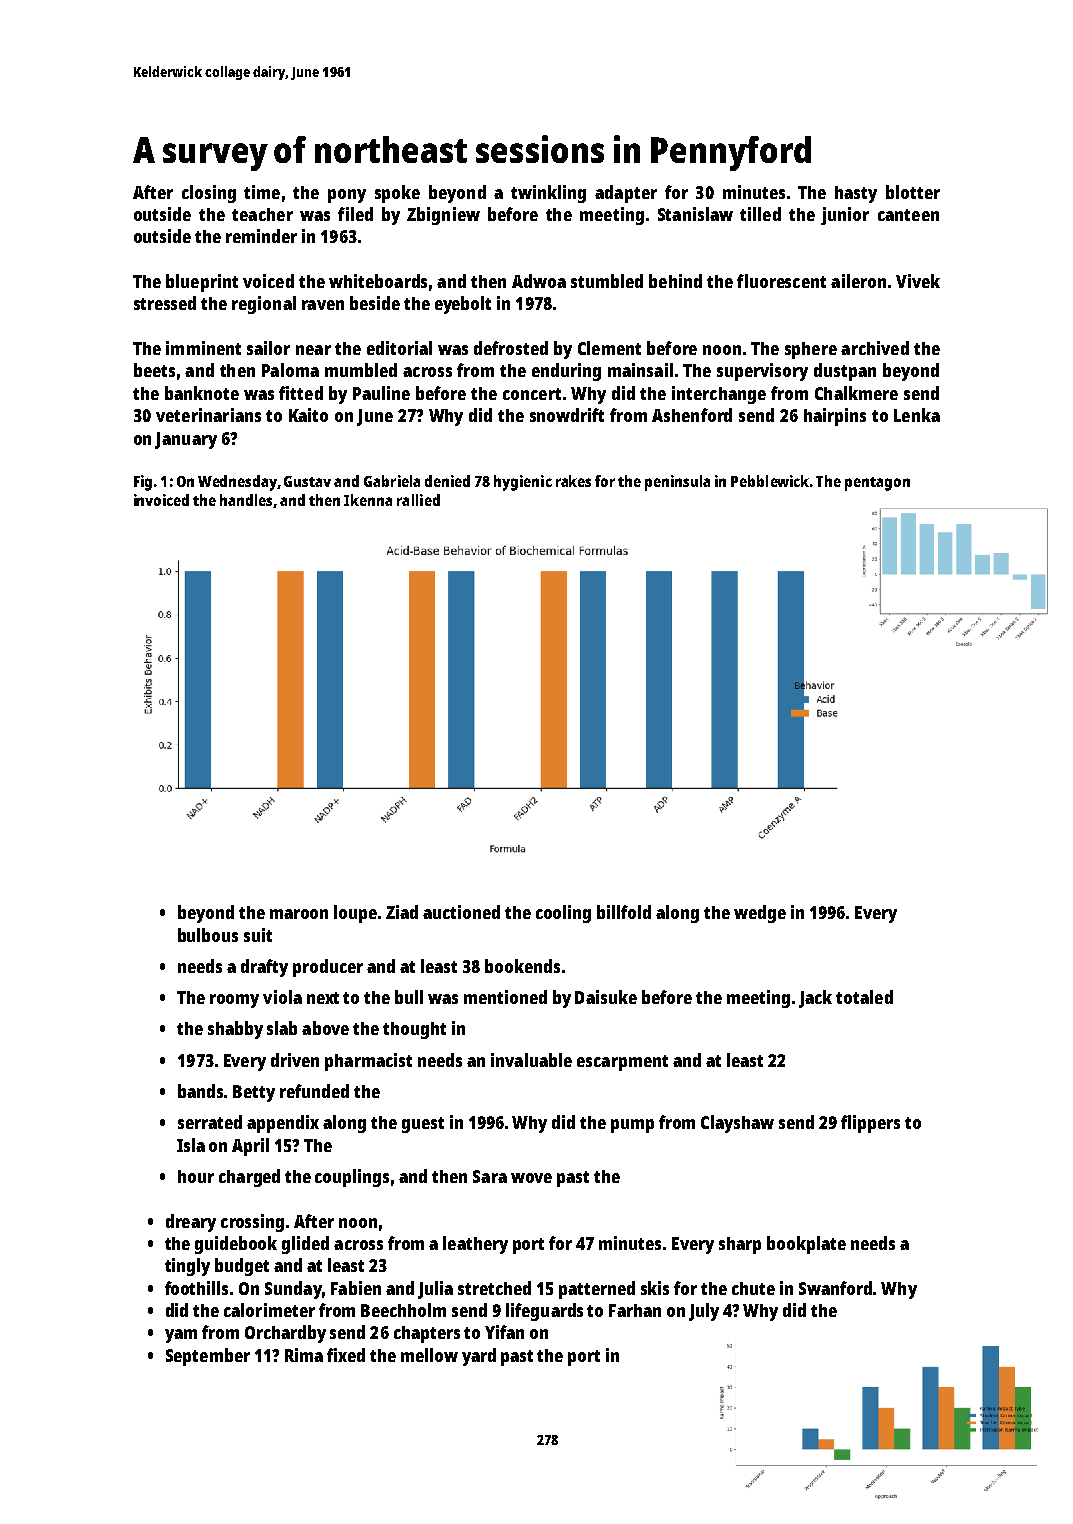  Describe the element at coordinates (414, 1030) in the screenshot. I see `thought` at that location.
